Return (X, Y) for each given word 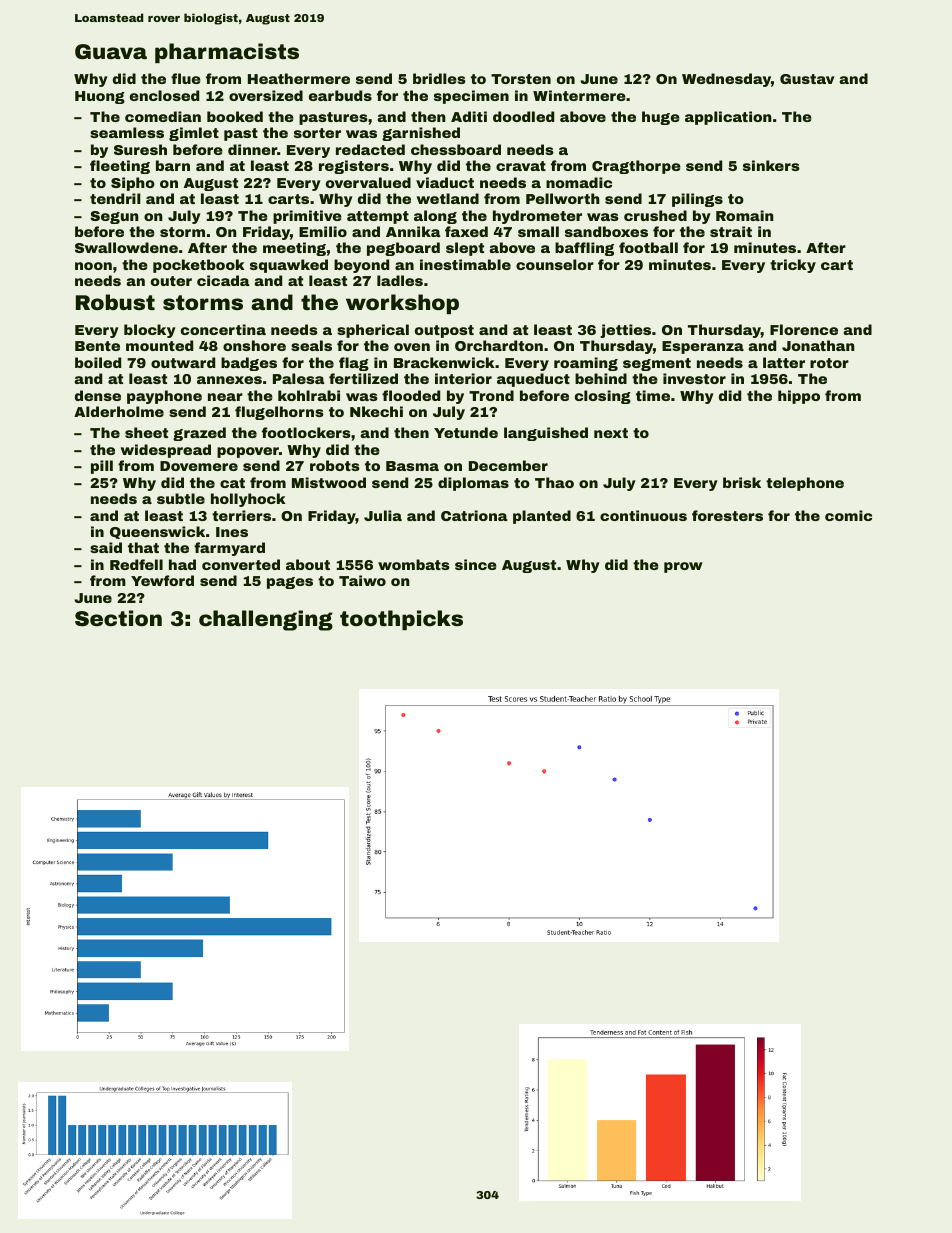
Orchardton (499, 345)
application (728, 118)
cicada (223, 280)
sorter (317, 133)
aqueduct (533, 380)
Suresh (140, 149)
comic (848, 515)
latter (784, 362)
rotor (829, 363)
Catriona (474, 515)
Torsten (521, 79)
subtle (181, 498)
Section (118, 618)
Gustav (807, 79)
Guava (111, 51)
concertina (223, 329)
